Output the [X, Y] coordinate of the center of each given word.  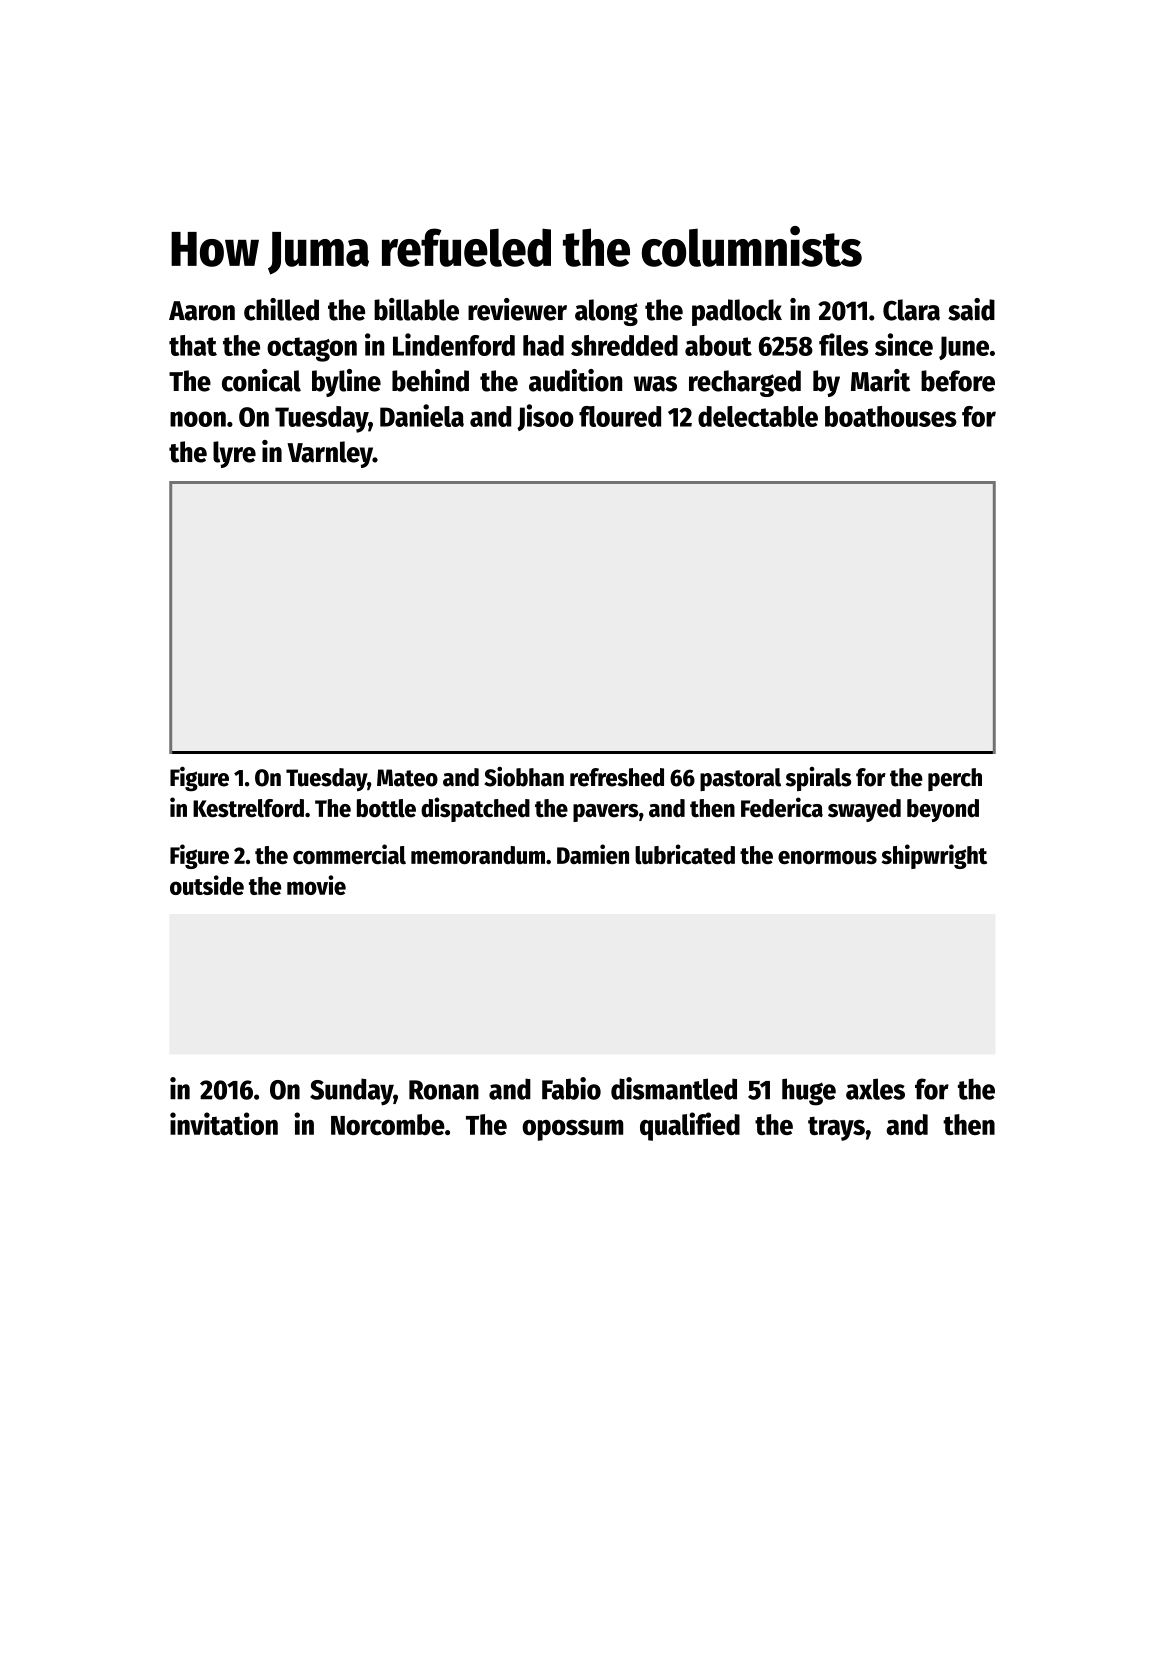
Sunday [351, 1092]
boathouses [891, 416]
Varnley [330, 454]
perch [955, 779]
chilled [281, 309]
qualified [690, 1126]
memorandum [478, 855]
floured [620, 416]
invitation [224, 1123]
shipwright [934, 856]
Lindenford [454, 344]
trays [836, 1129]
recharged [745, 383]
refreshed [617, 777]
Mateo [407, 778]
